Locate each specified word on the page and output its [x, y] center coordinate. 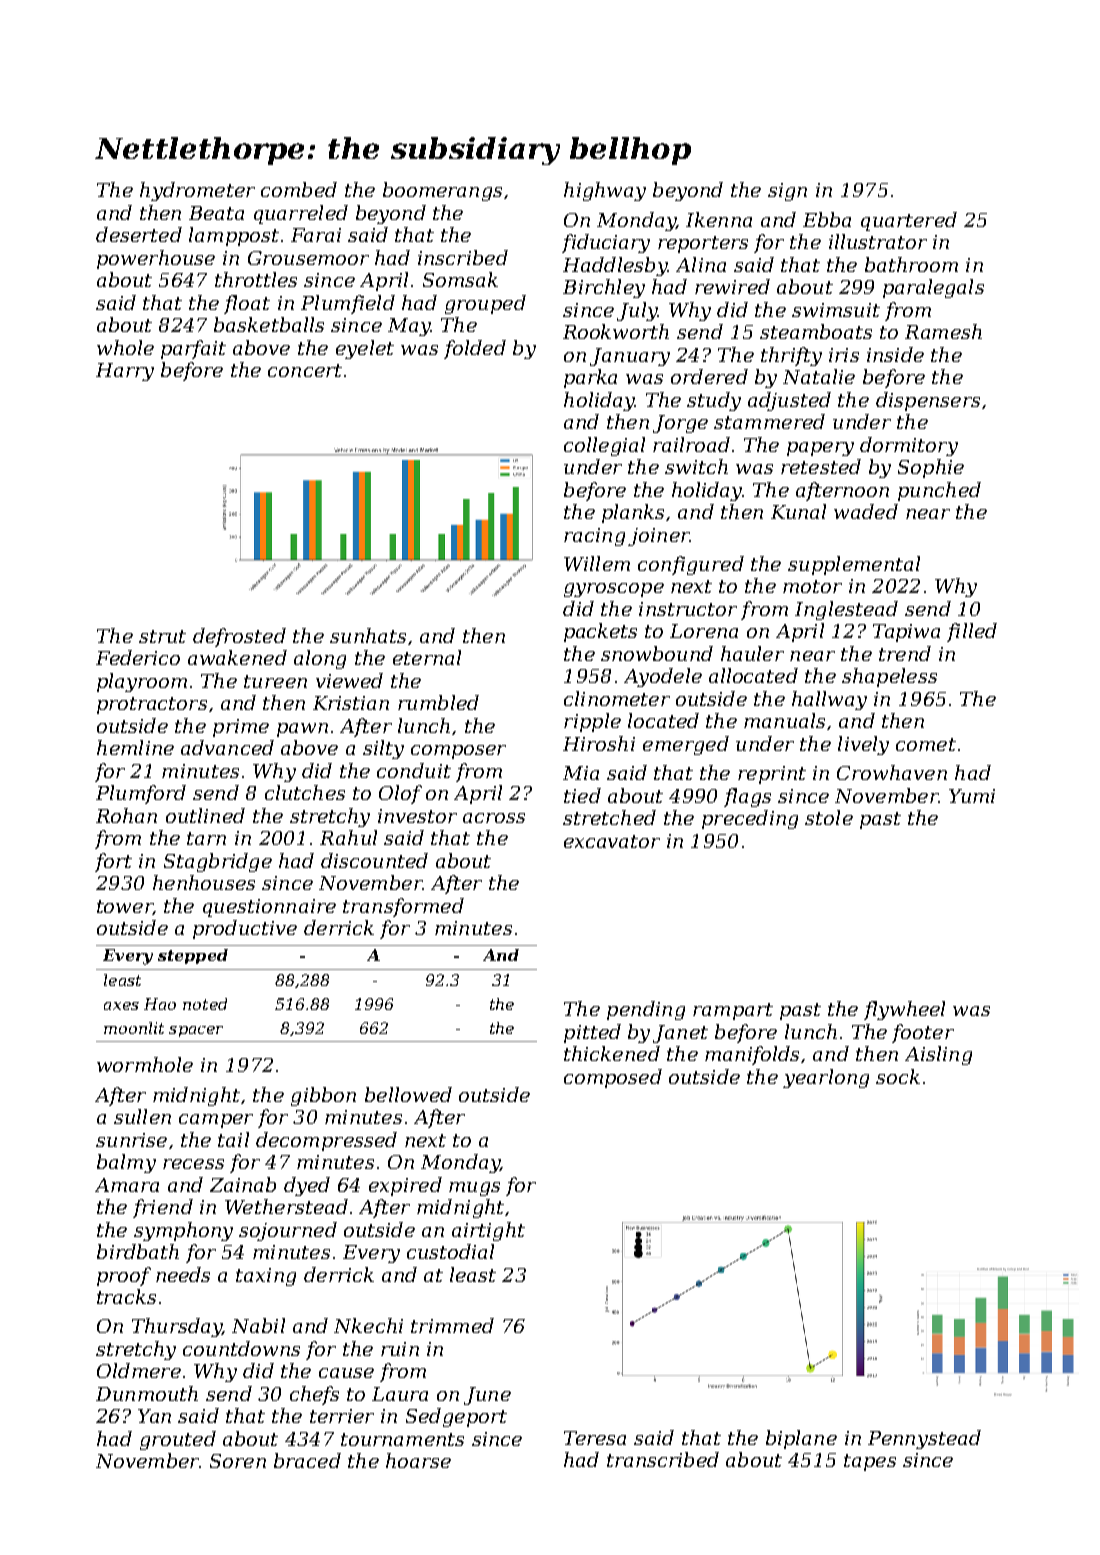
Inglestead [846, 610]
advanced [227, 747]
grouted [178, 1440]
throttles [256, 279]
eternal [427, 657]
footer [923, 1033]
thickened [612, 1053]
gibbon [323, 1096]
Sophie [931, 468]
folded [475, 349]
